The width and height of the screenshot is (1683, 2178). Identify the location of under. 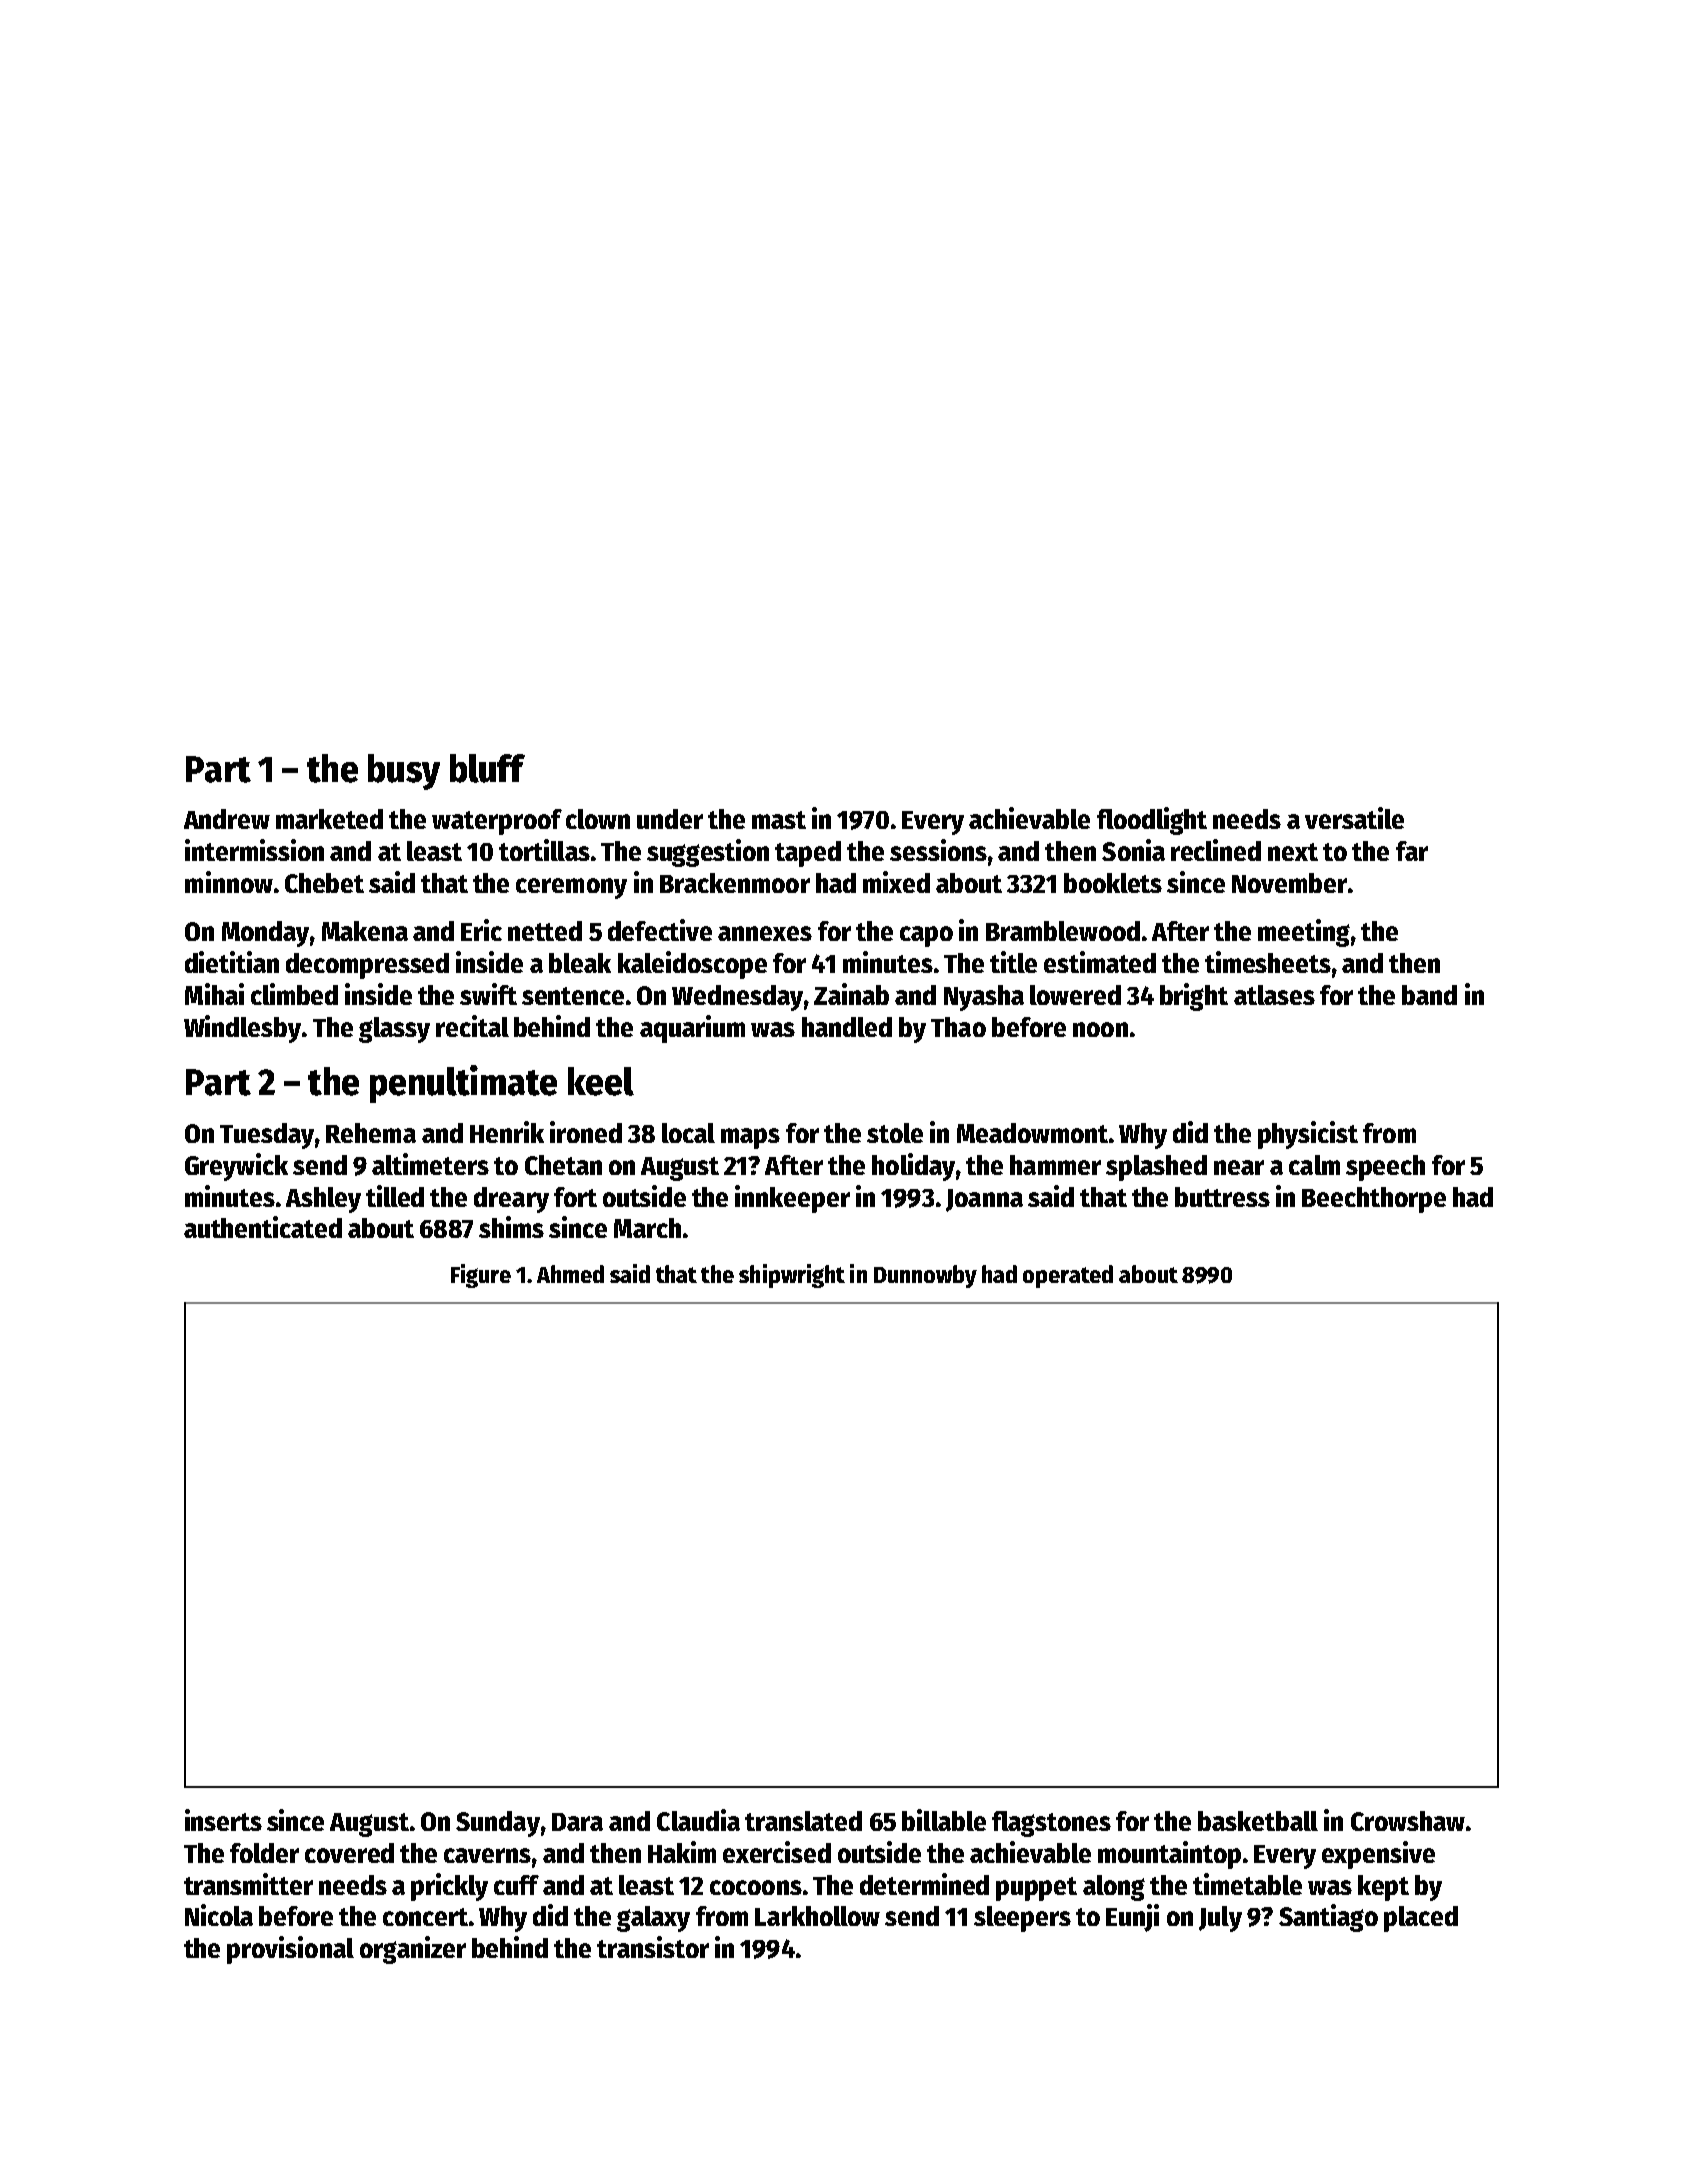
(670, 819).
